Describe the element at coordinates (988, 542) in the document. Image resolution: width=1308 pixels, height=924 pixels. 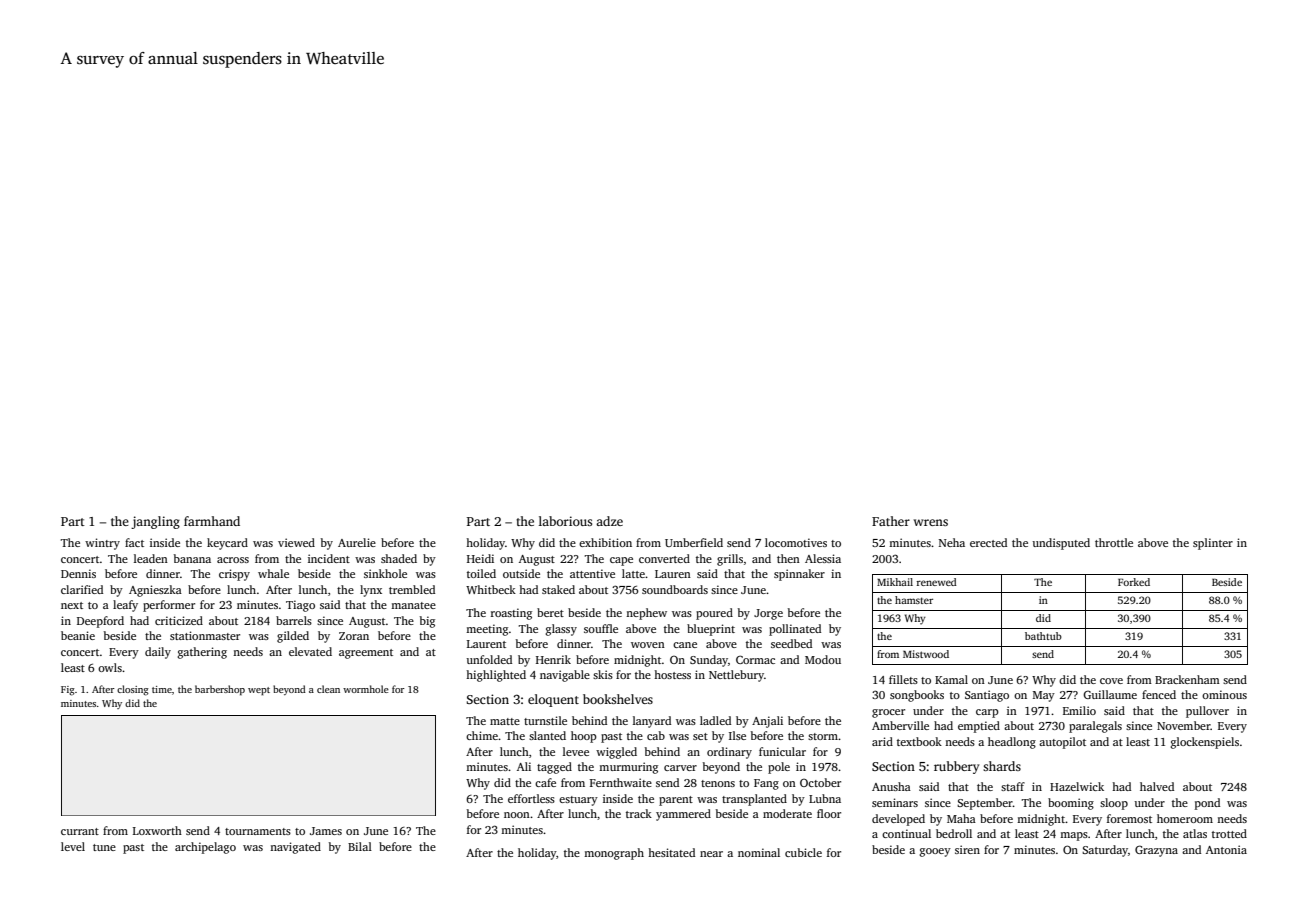
I see `erected` at that location.
